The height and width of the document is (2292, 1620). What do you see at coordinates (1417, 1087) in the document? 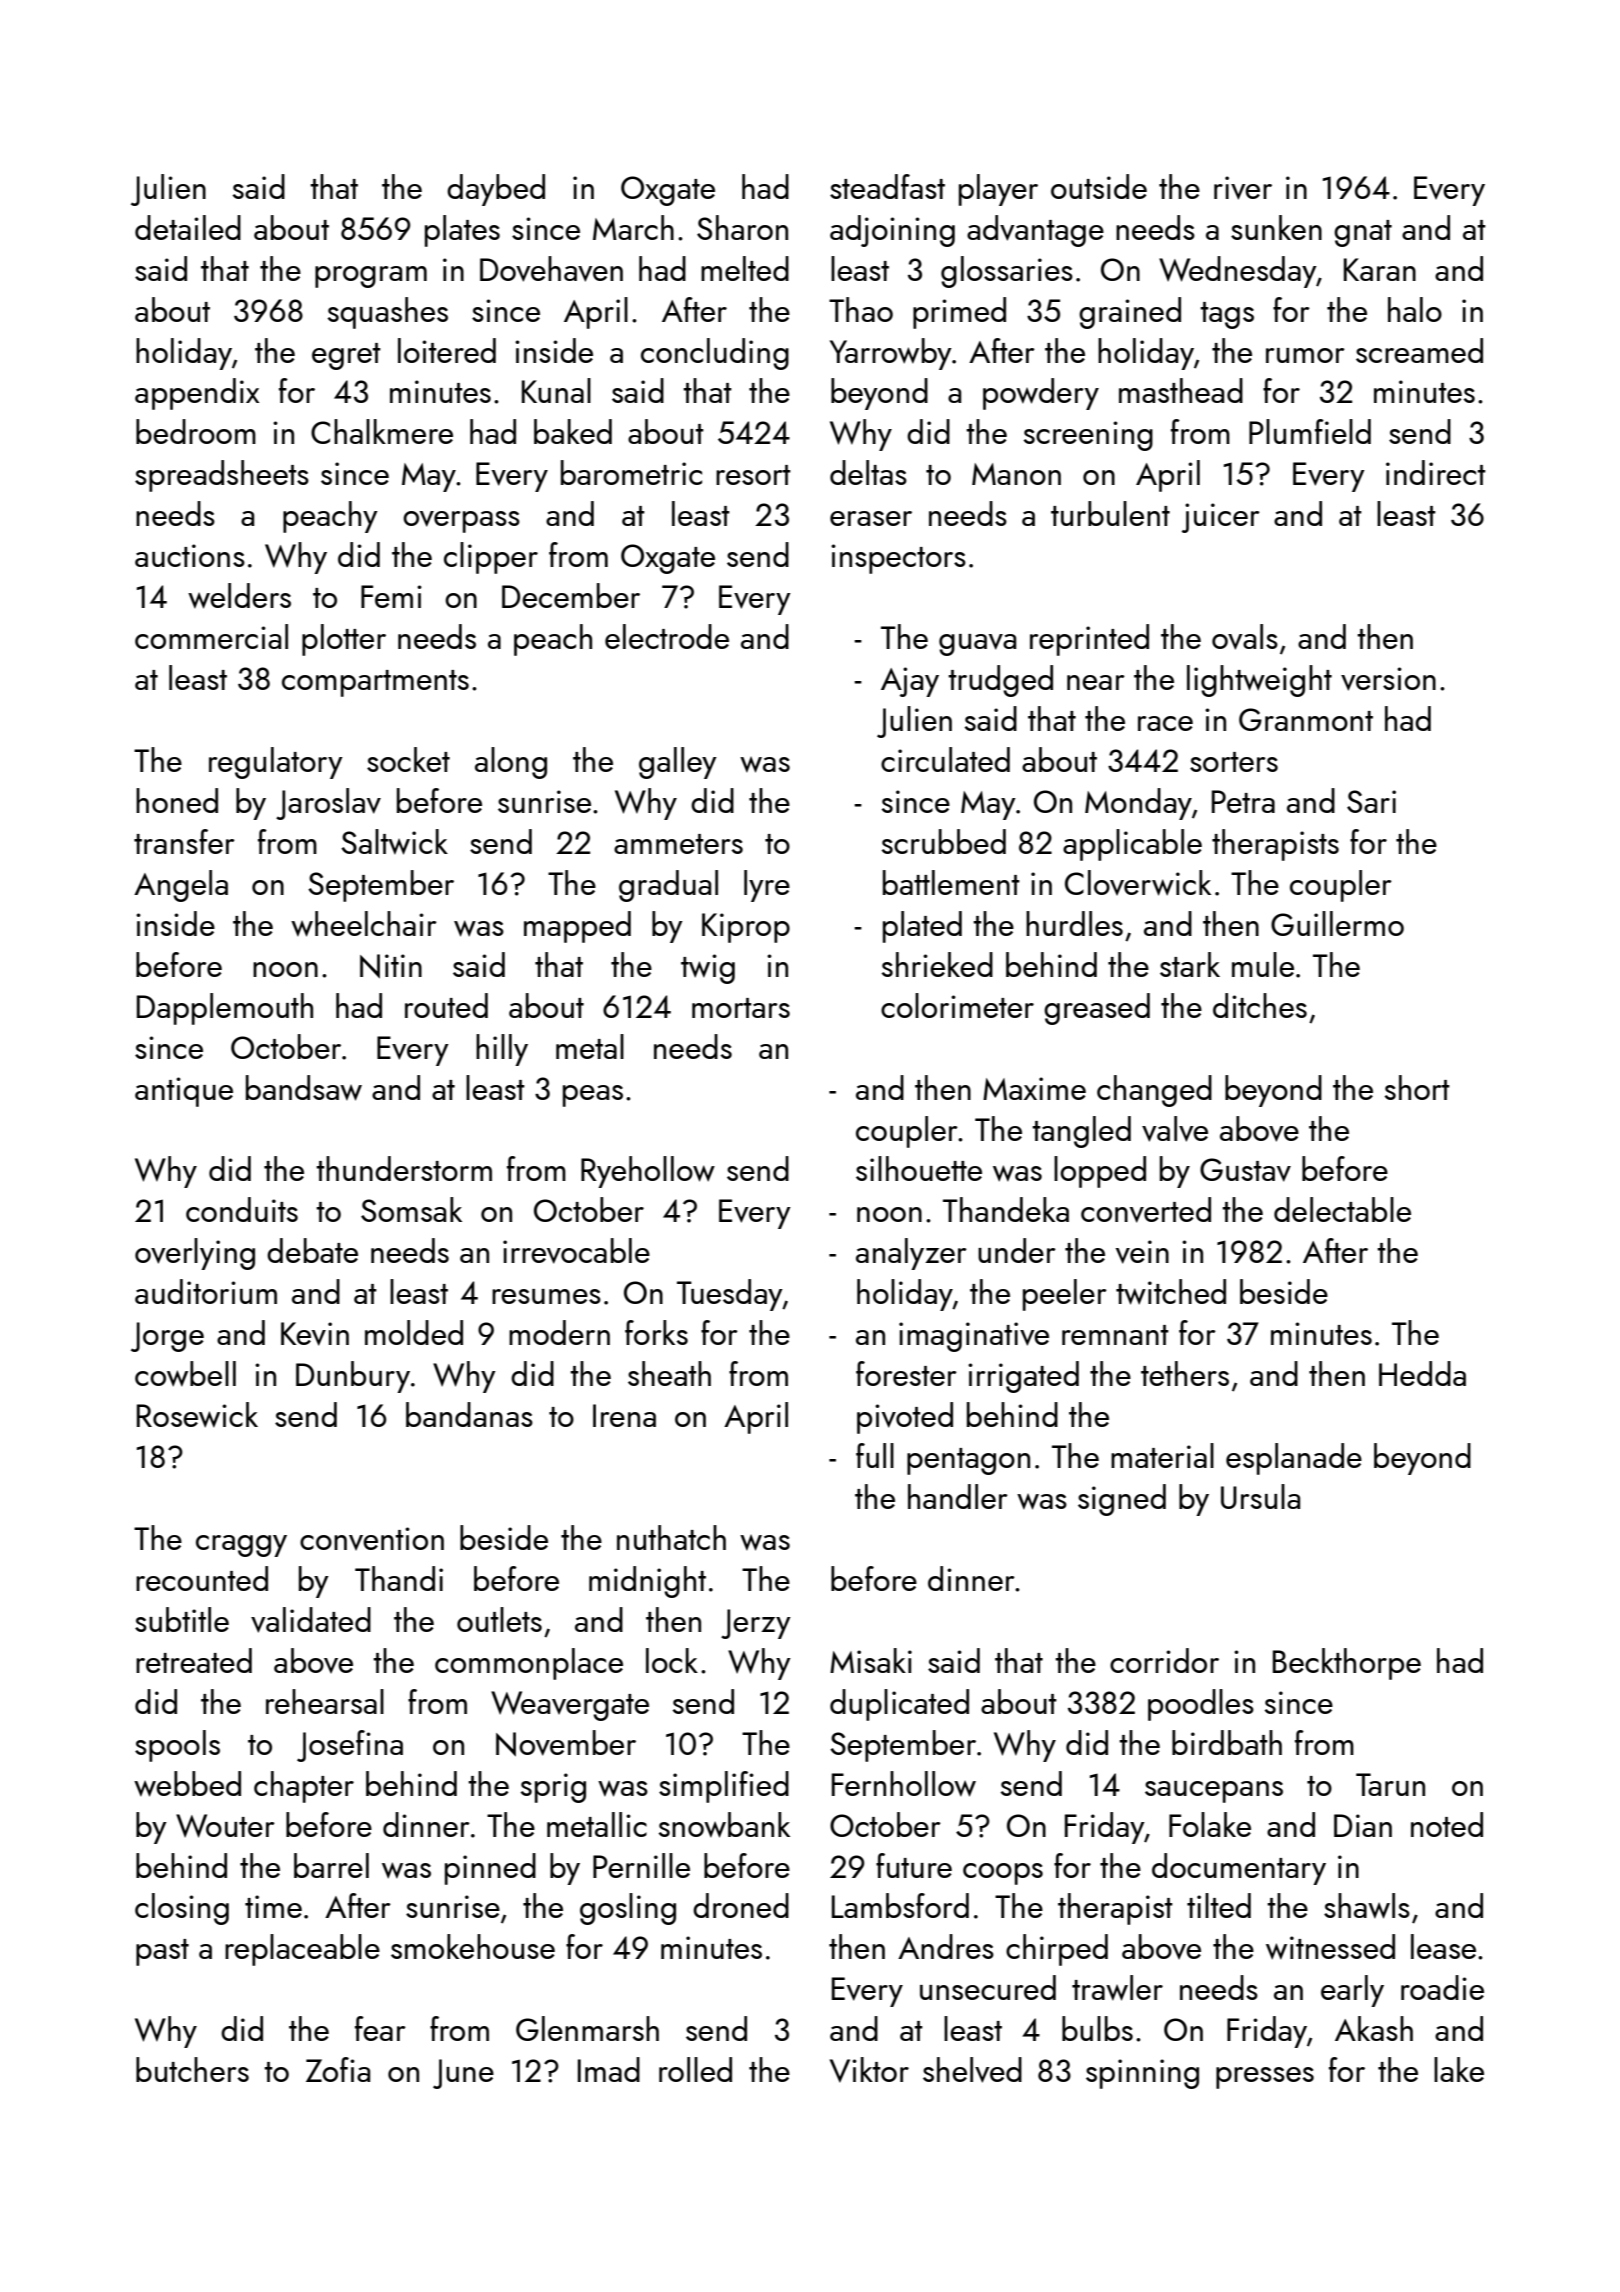
I see `short` at bounding box center [1417, 1087].
